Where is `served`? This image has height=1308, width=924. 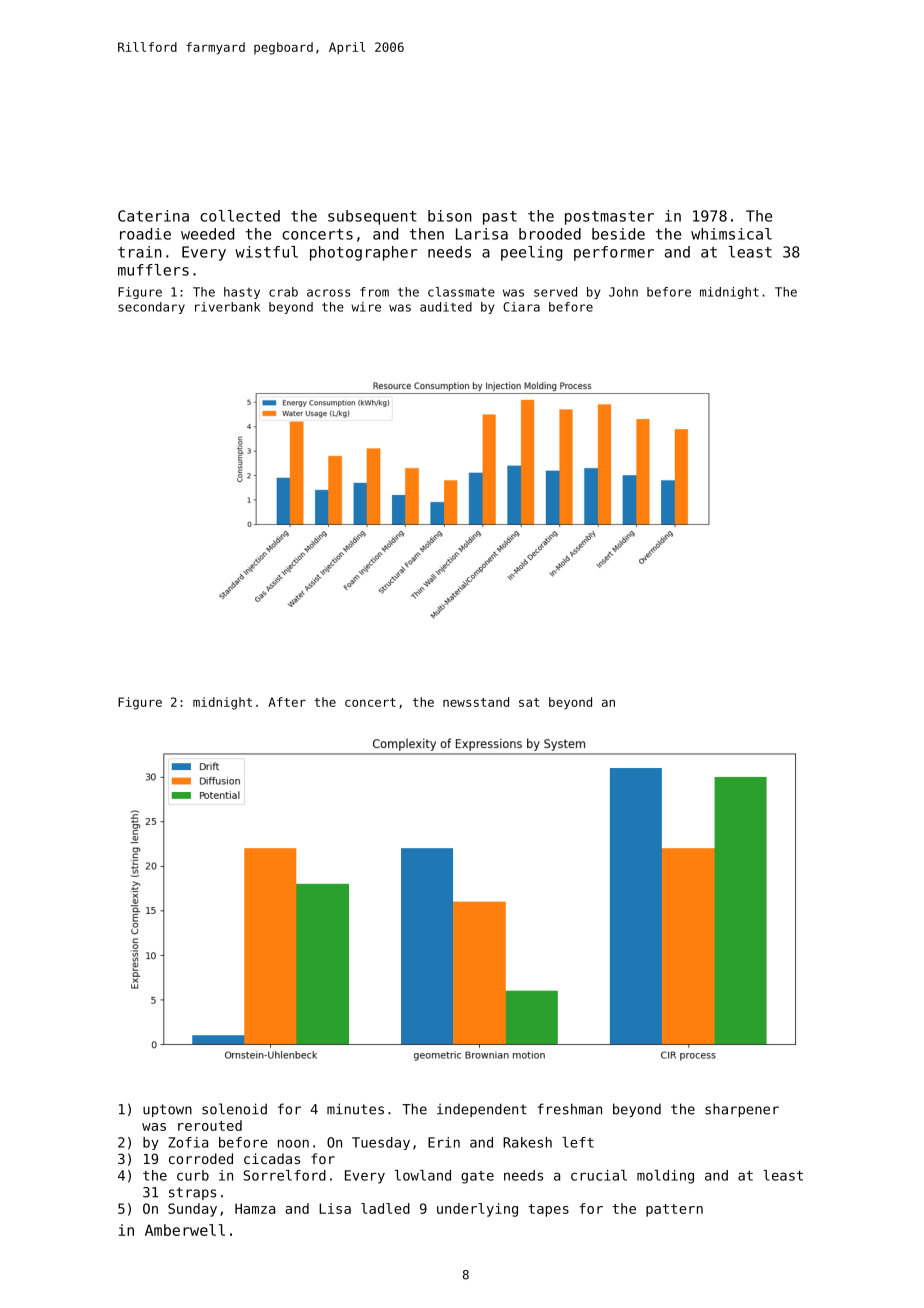 served is located at coordinates (555, 292).
